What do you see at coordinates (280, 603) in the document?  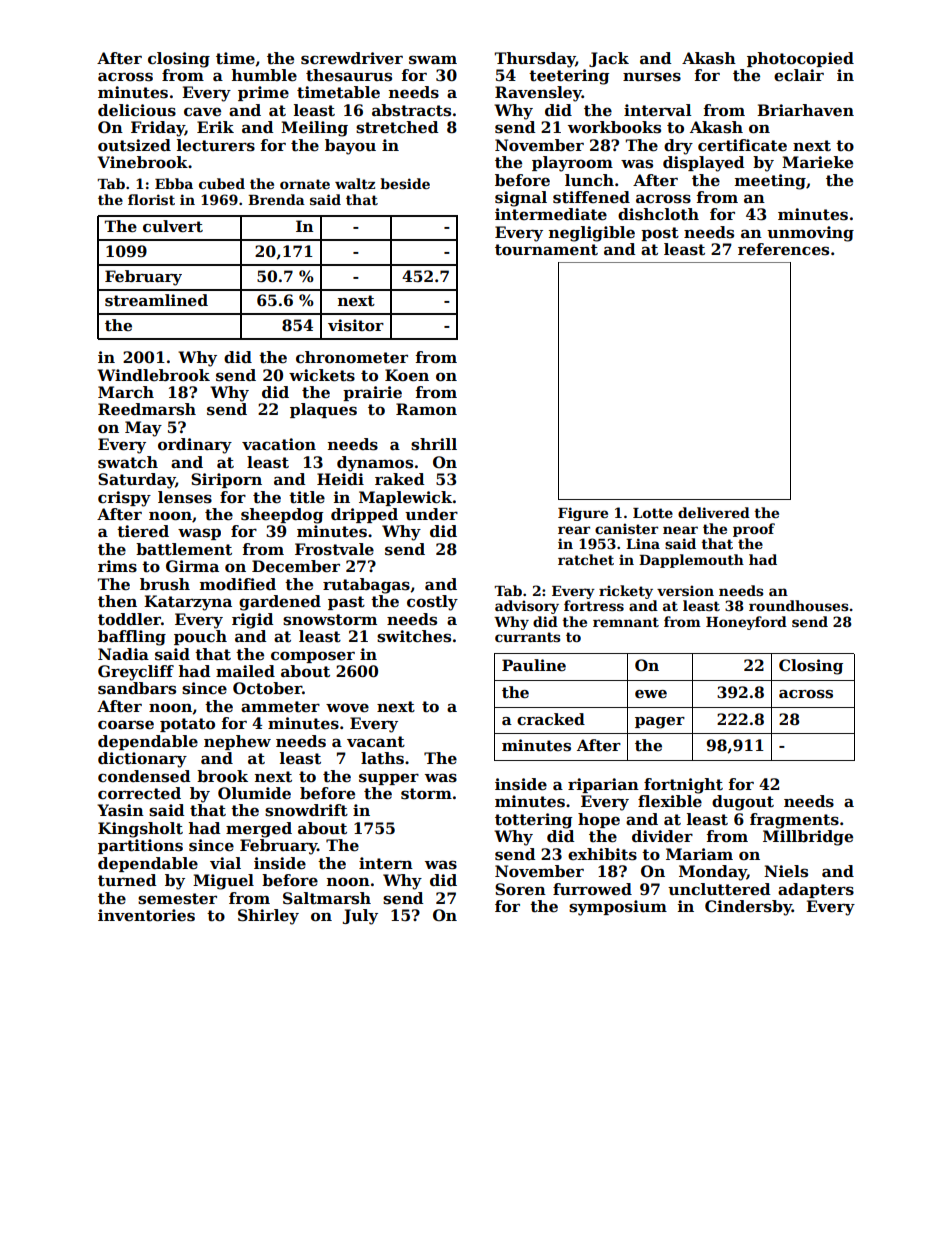 I see `gardened` at bounding box center [280, 603].
